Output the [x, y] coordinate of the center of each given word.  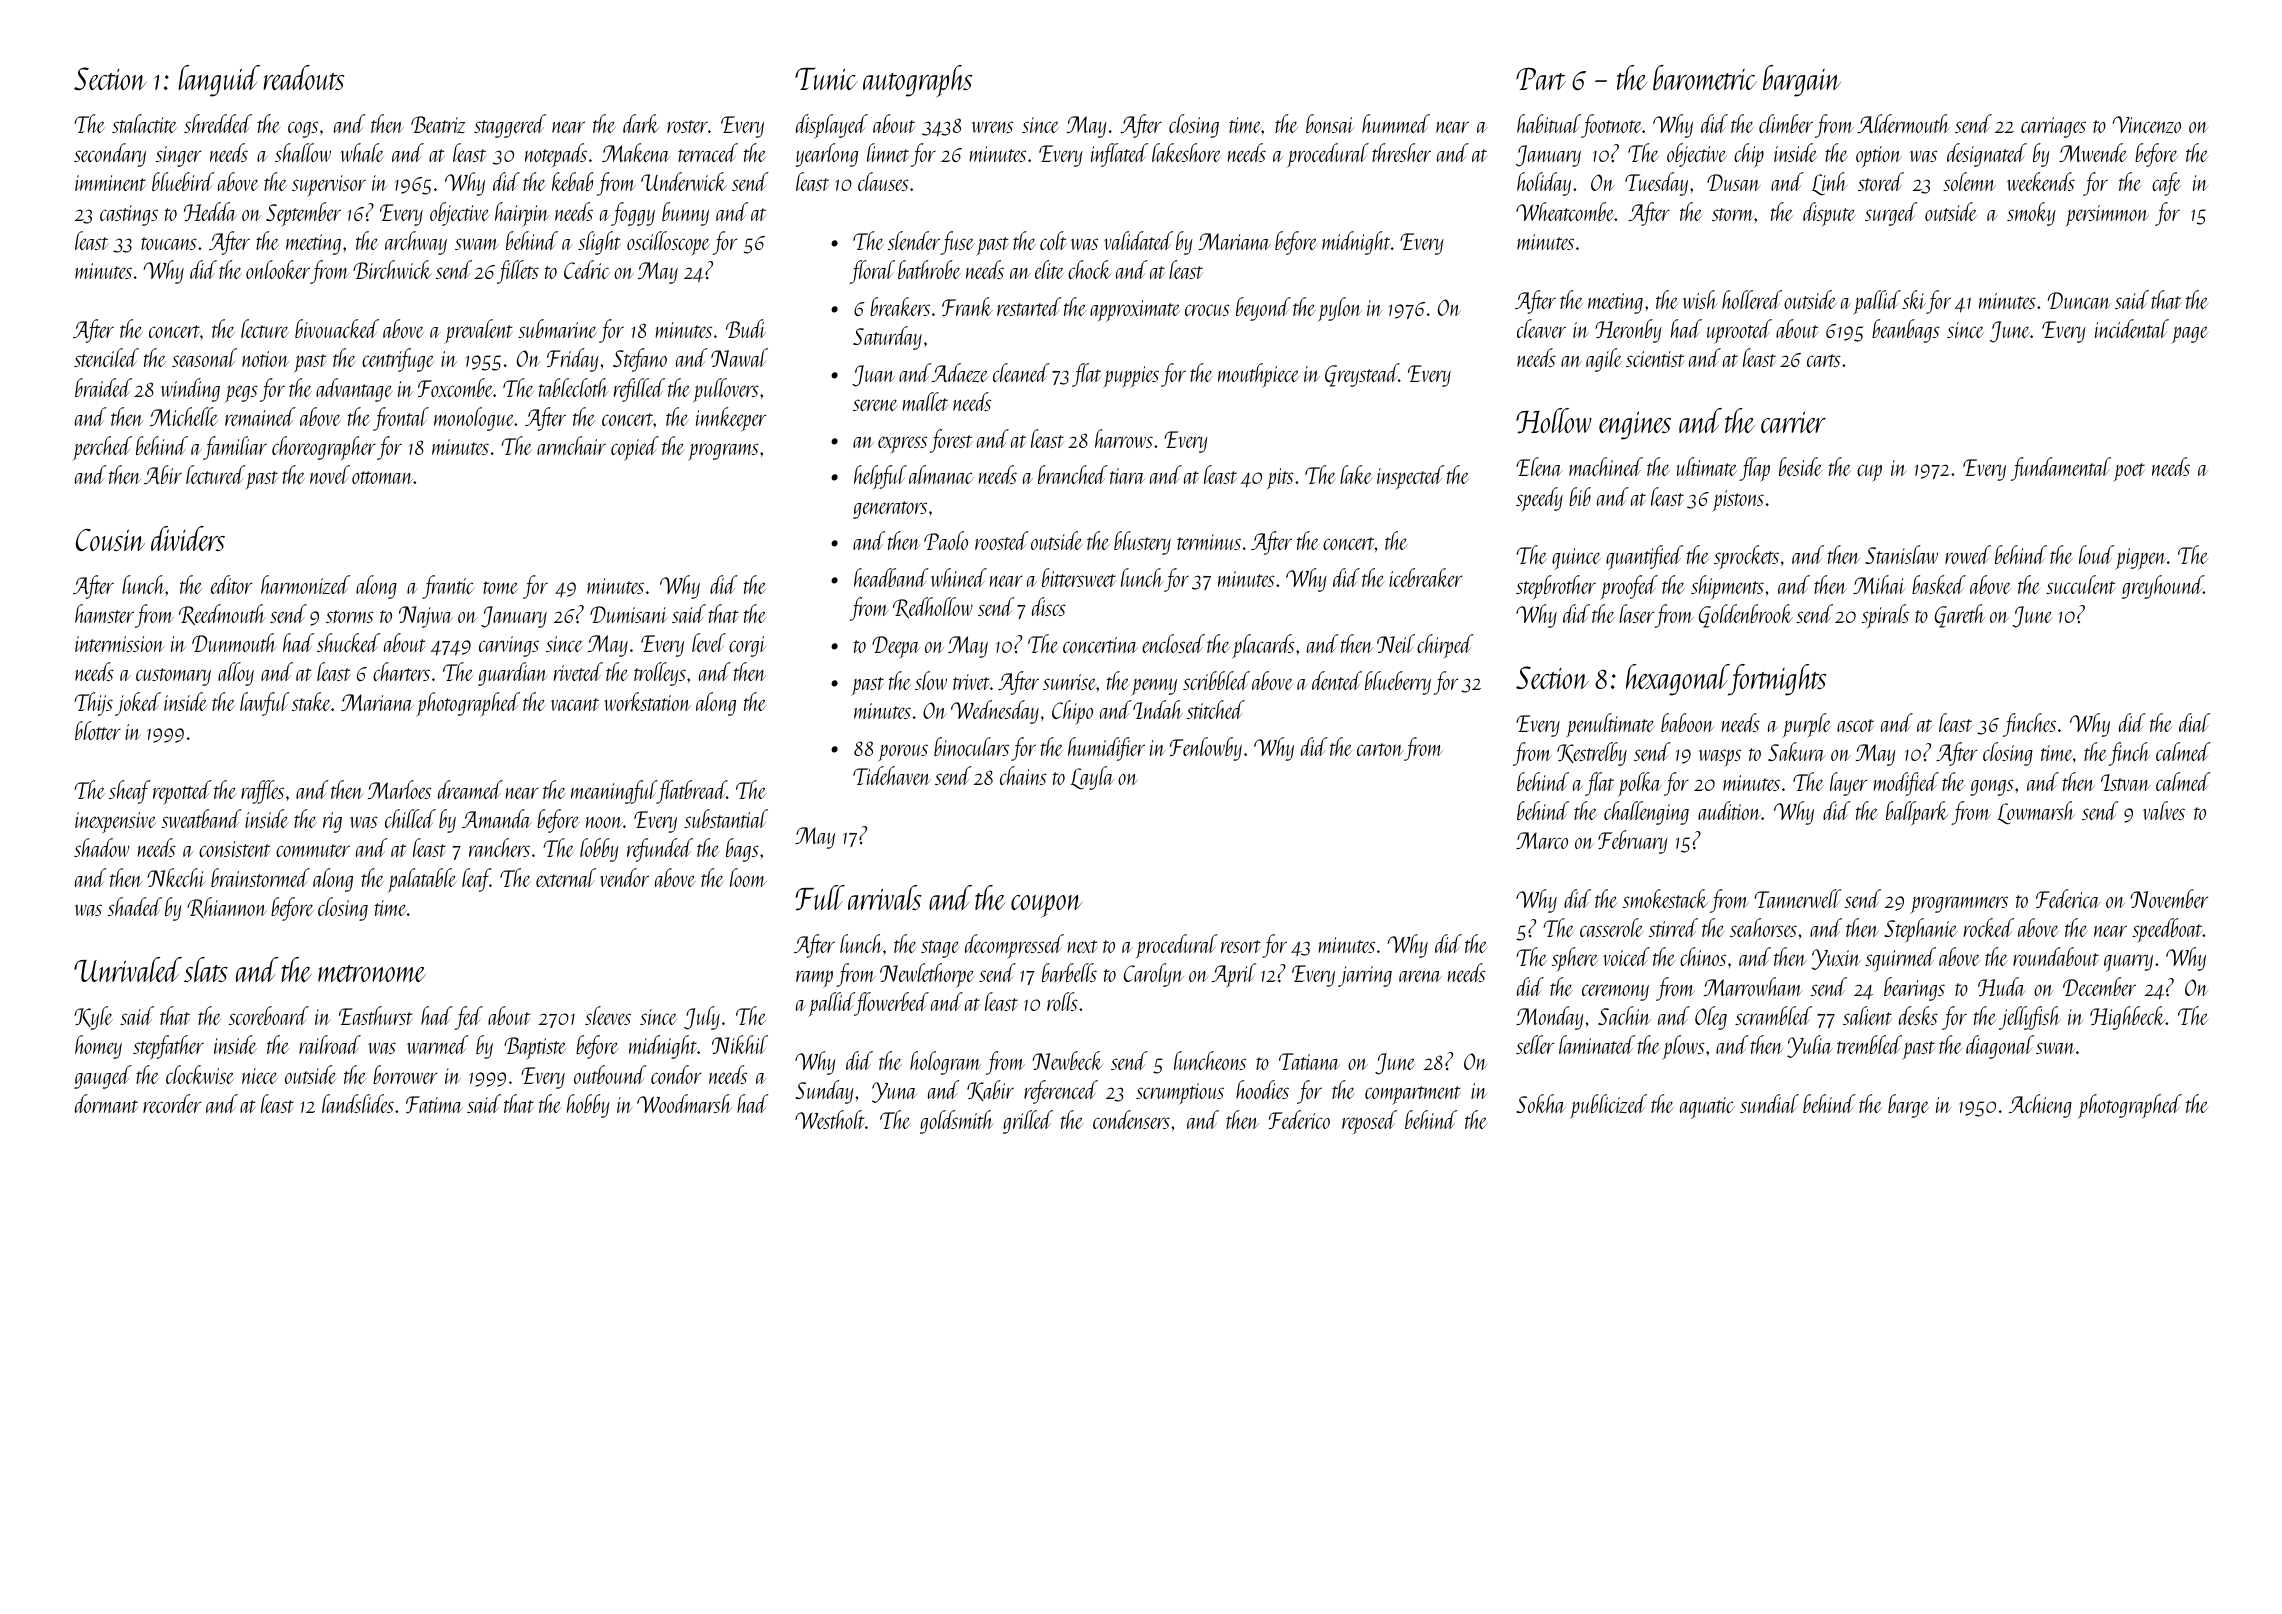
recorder [172, 1103]
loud [2096, 554]
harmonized [305, 584]
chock [1089, 269]
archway [416, 243]
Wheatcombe [1565, 211]
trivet [971, 682]
